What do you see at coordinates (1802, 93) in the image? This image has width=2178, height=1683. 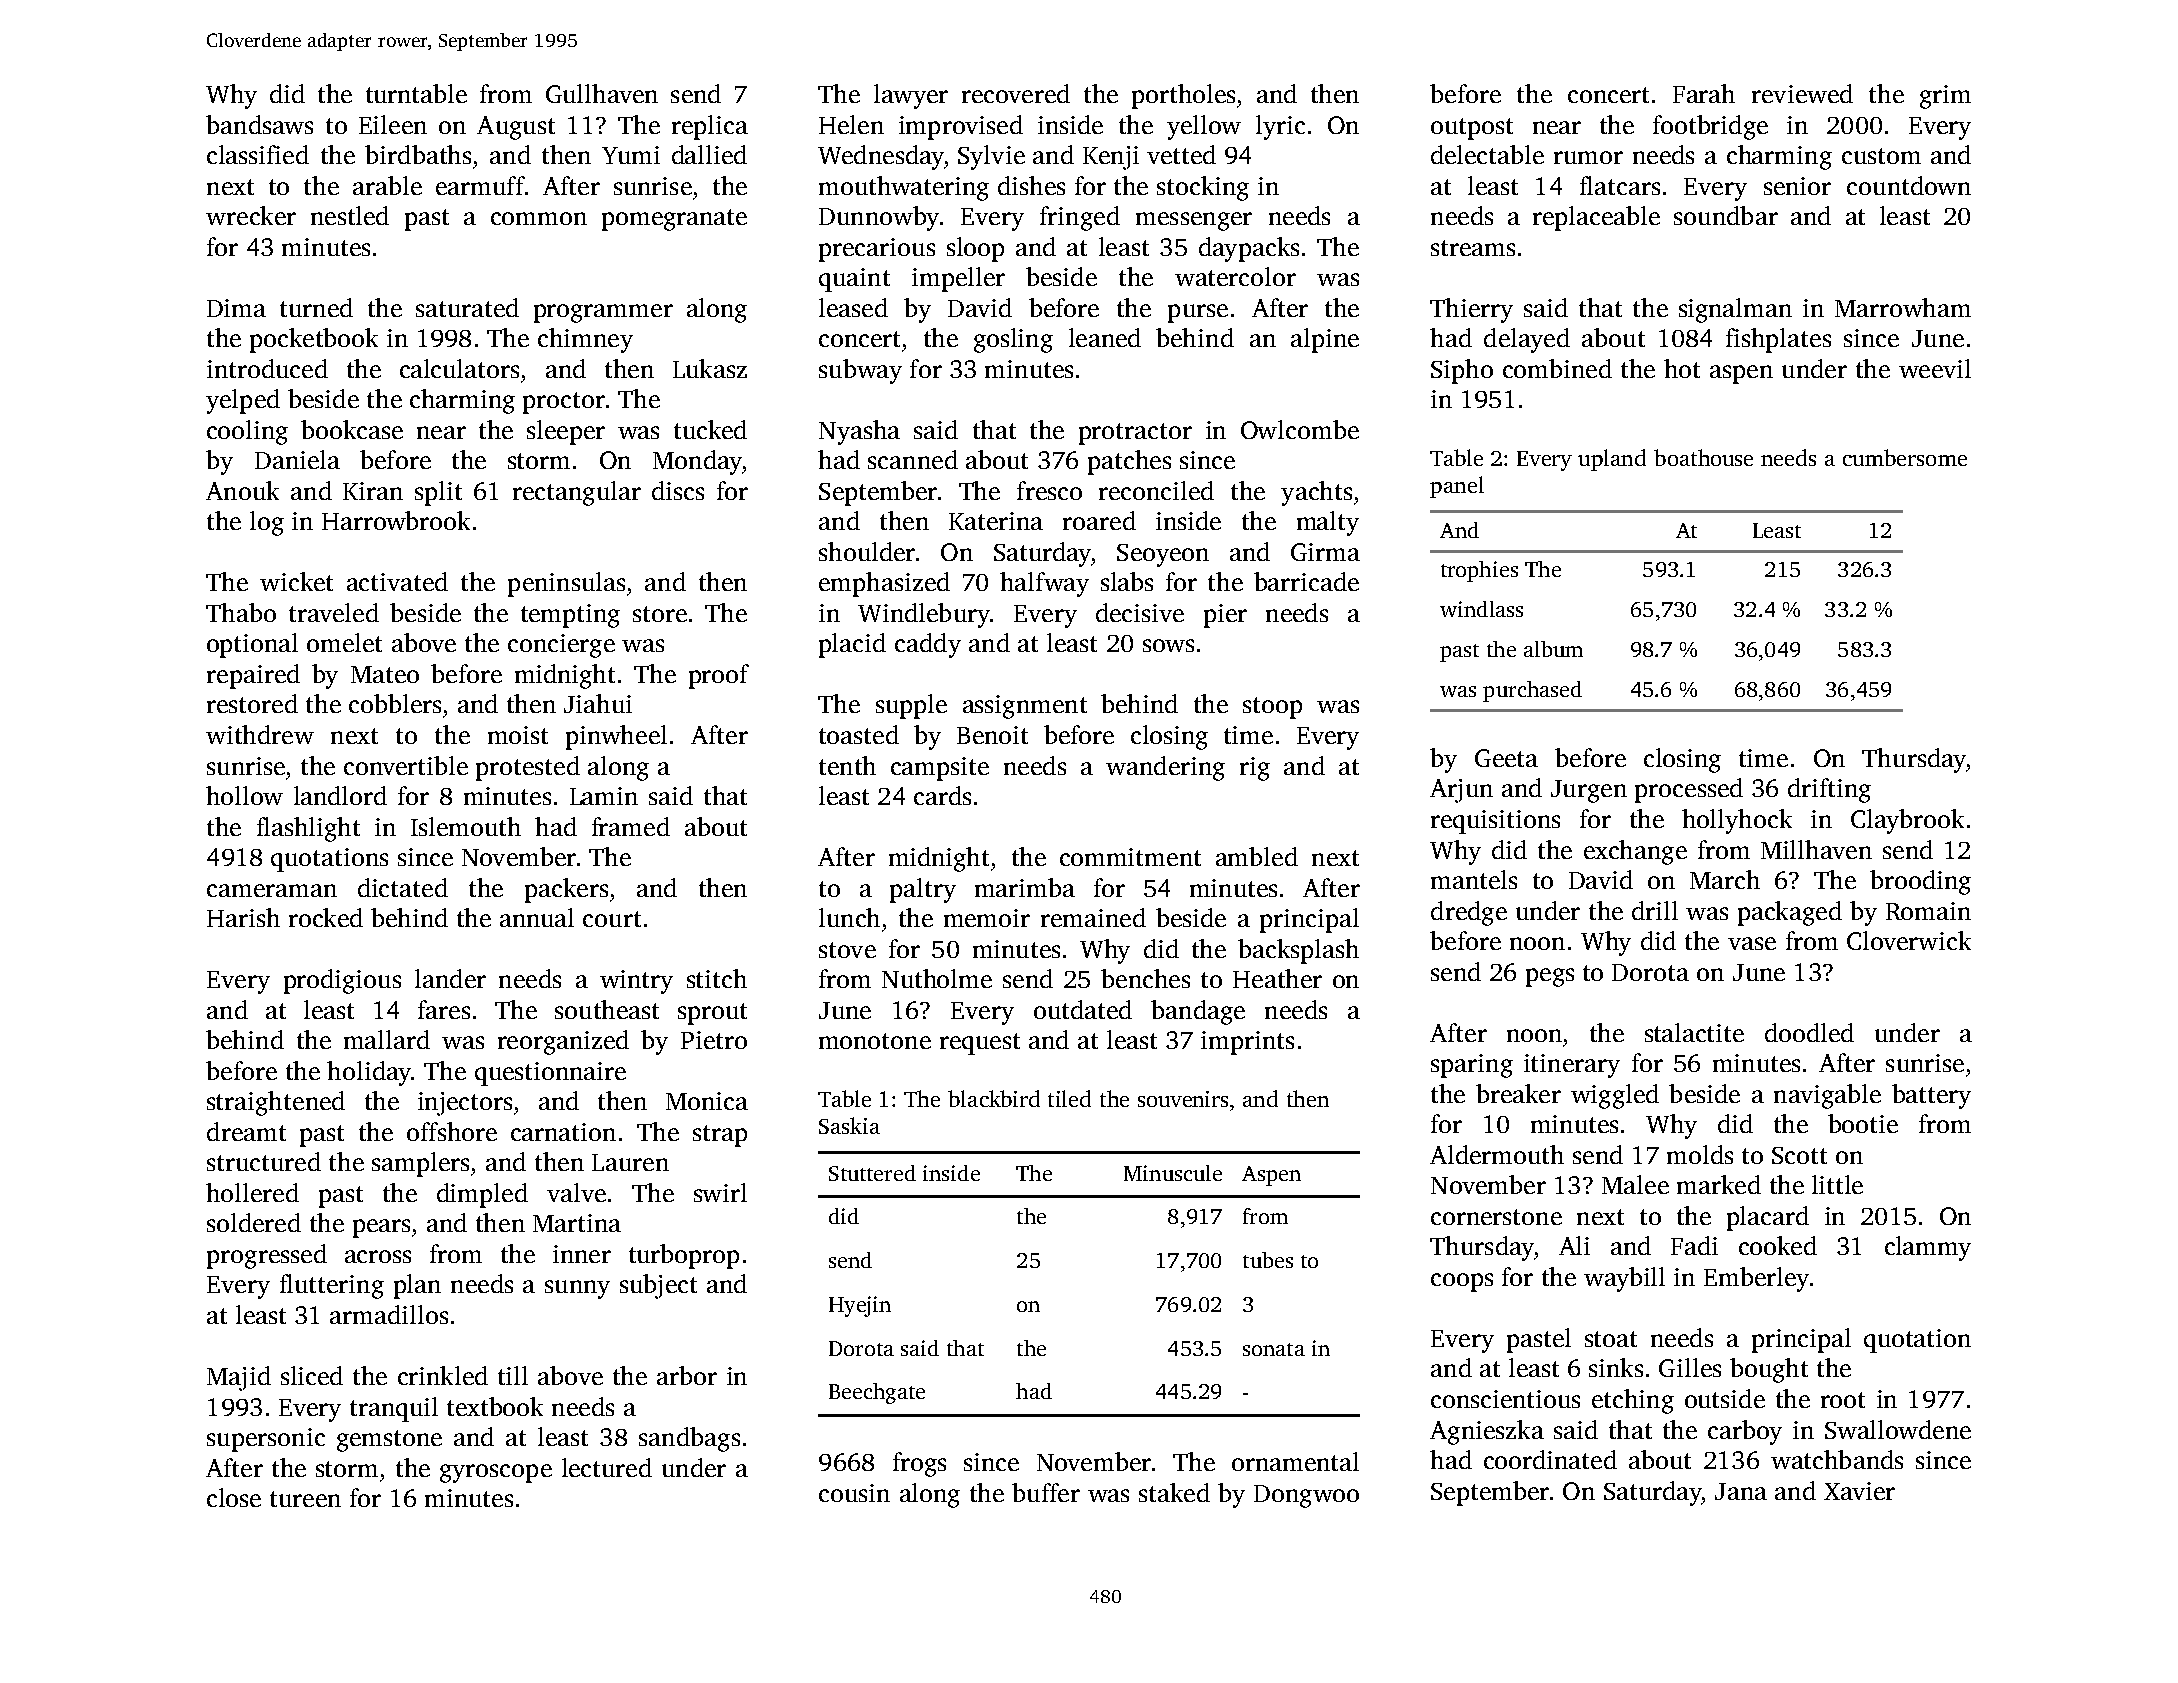 I see `reviewed` at bounding box center [1802, 93].
